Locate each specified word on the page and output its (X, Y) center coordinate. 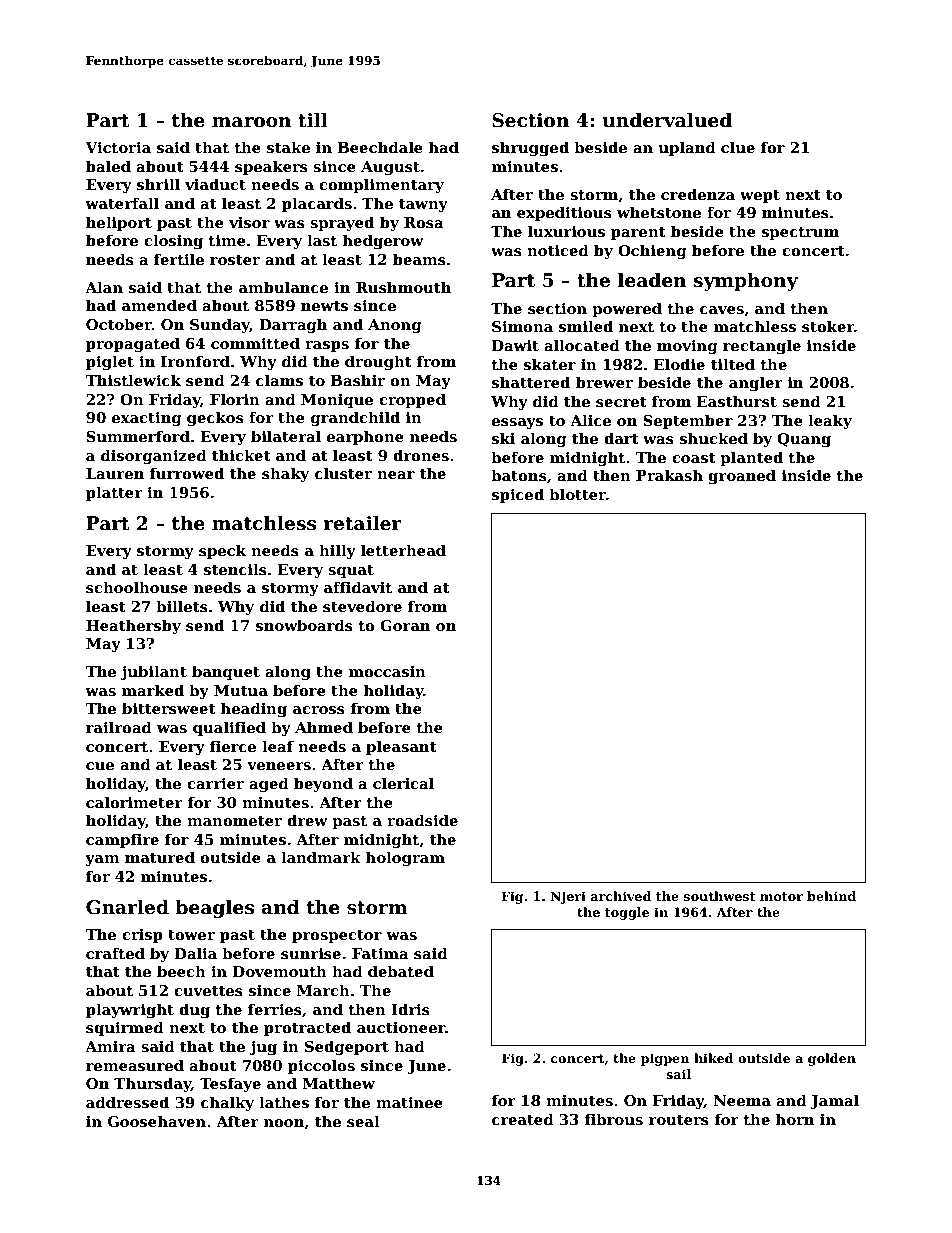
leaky (830, 421)
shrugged (530, 148)
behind (831, 896)
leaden (652, 280)
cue (100, 766)
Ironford (195, 361)
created (523, 1119)
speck (222, 551)
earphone (365, 437)
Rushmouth (403, 287)
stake (288, 147)
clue (738, 147)
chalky (227, 1103)
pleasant (401, 747)
